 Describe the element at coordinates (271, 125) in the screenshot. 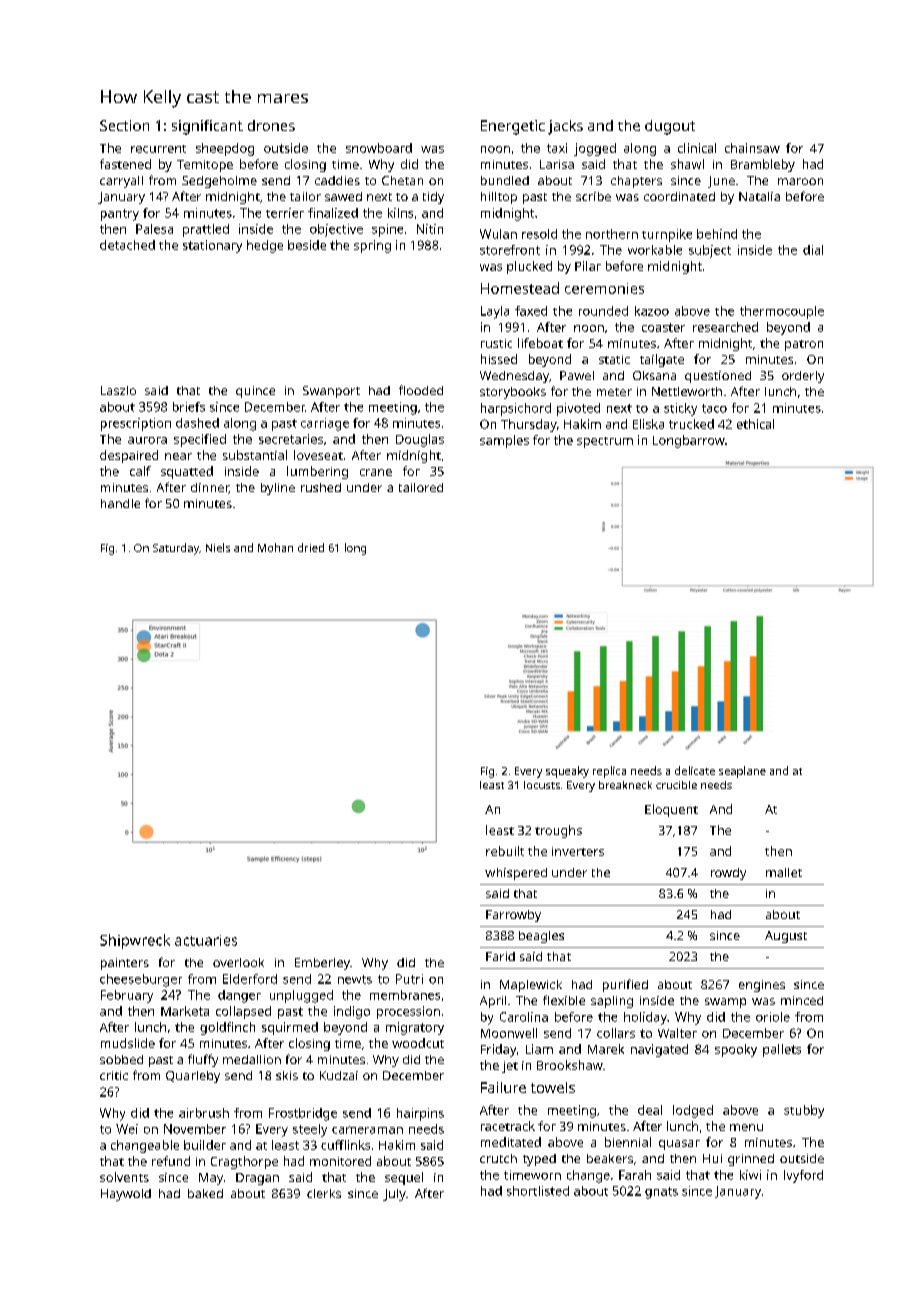

I see `drones` at that location.
